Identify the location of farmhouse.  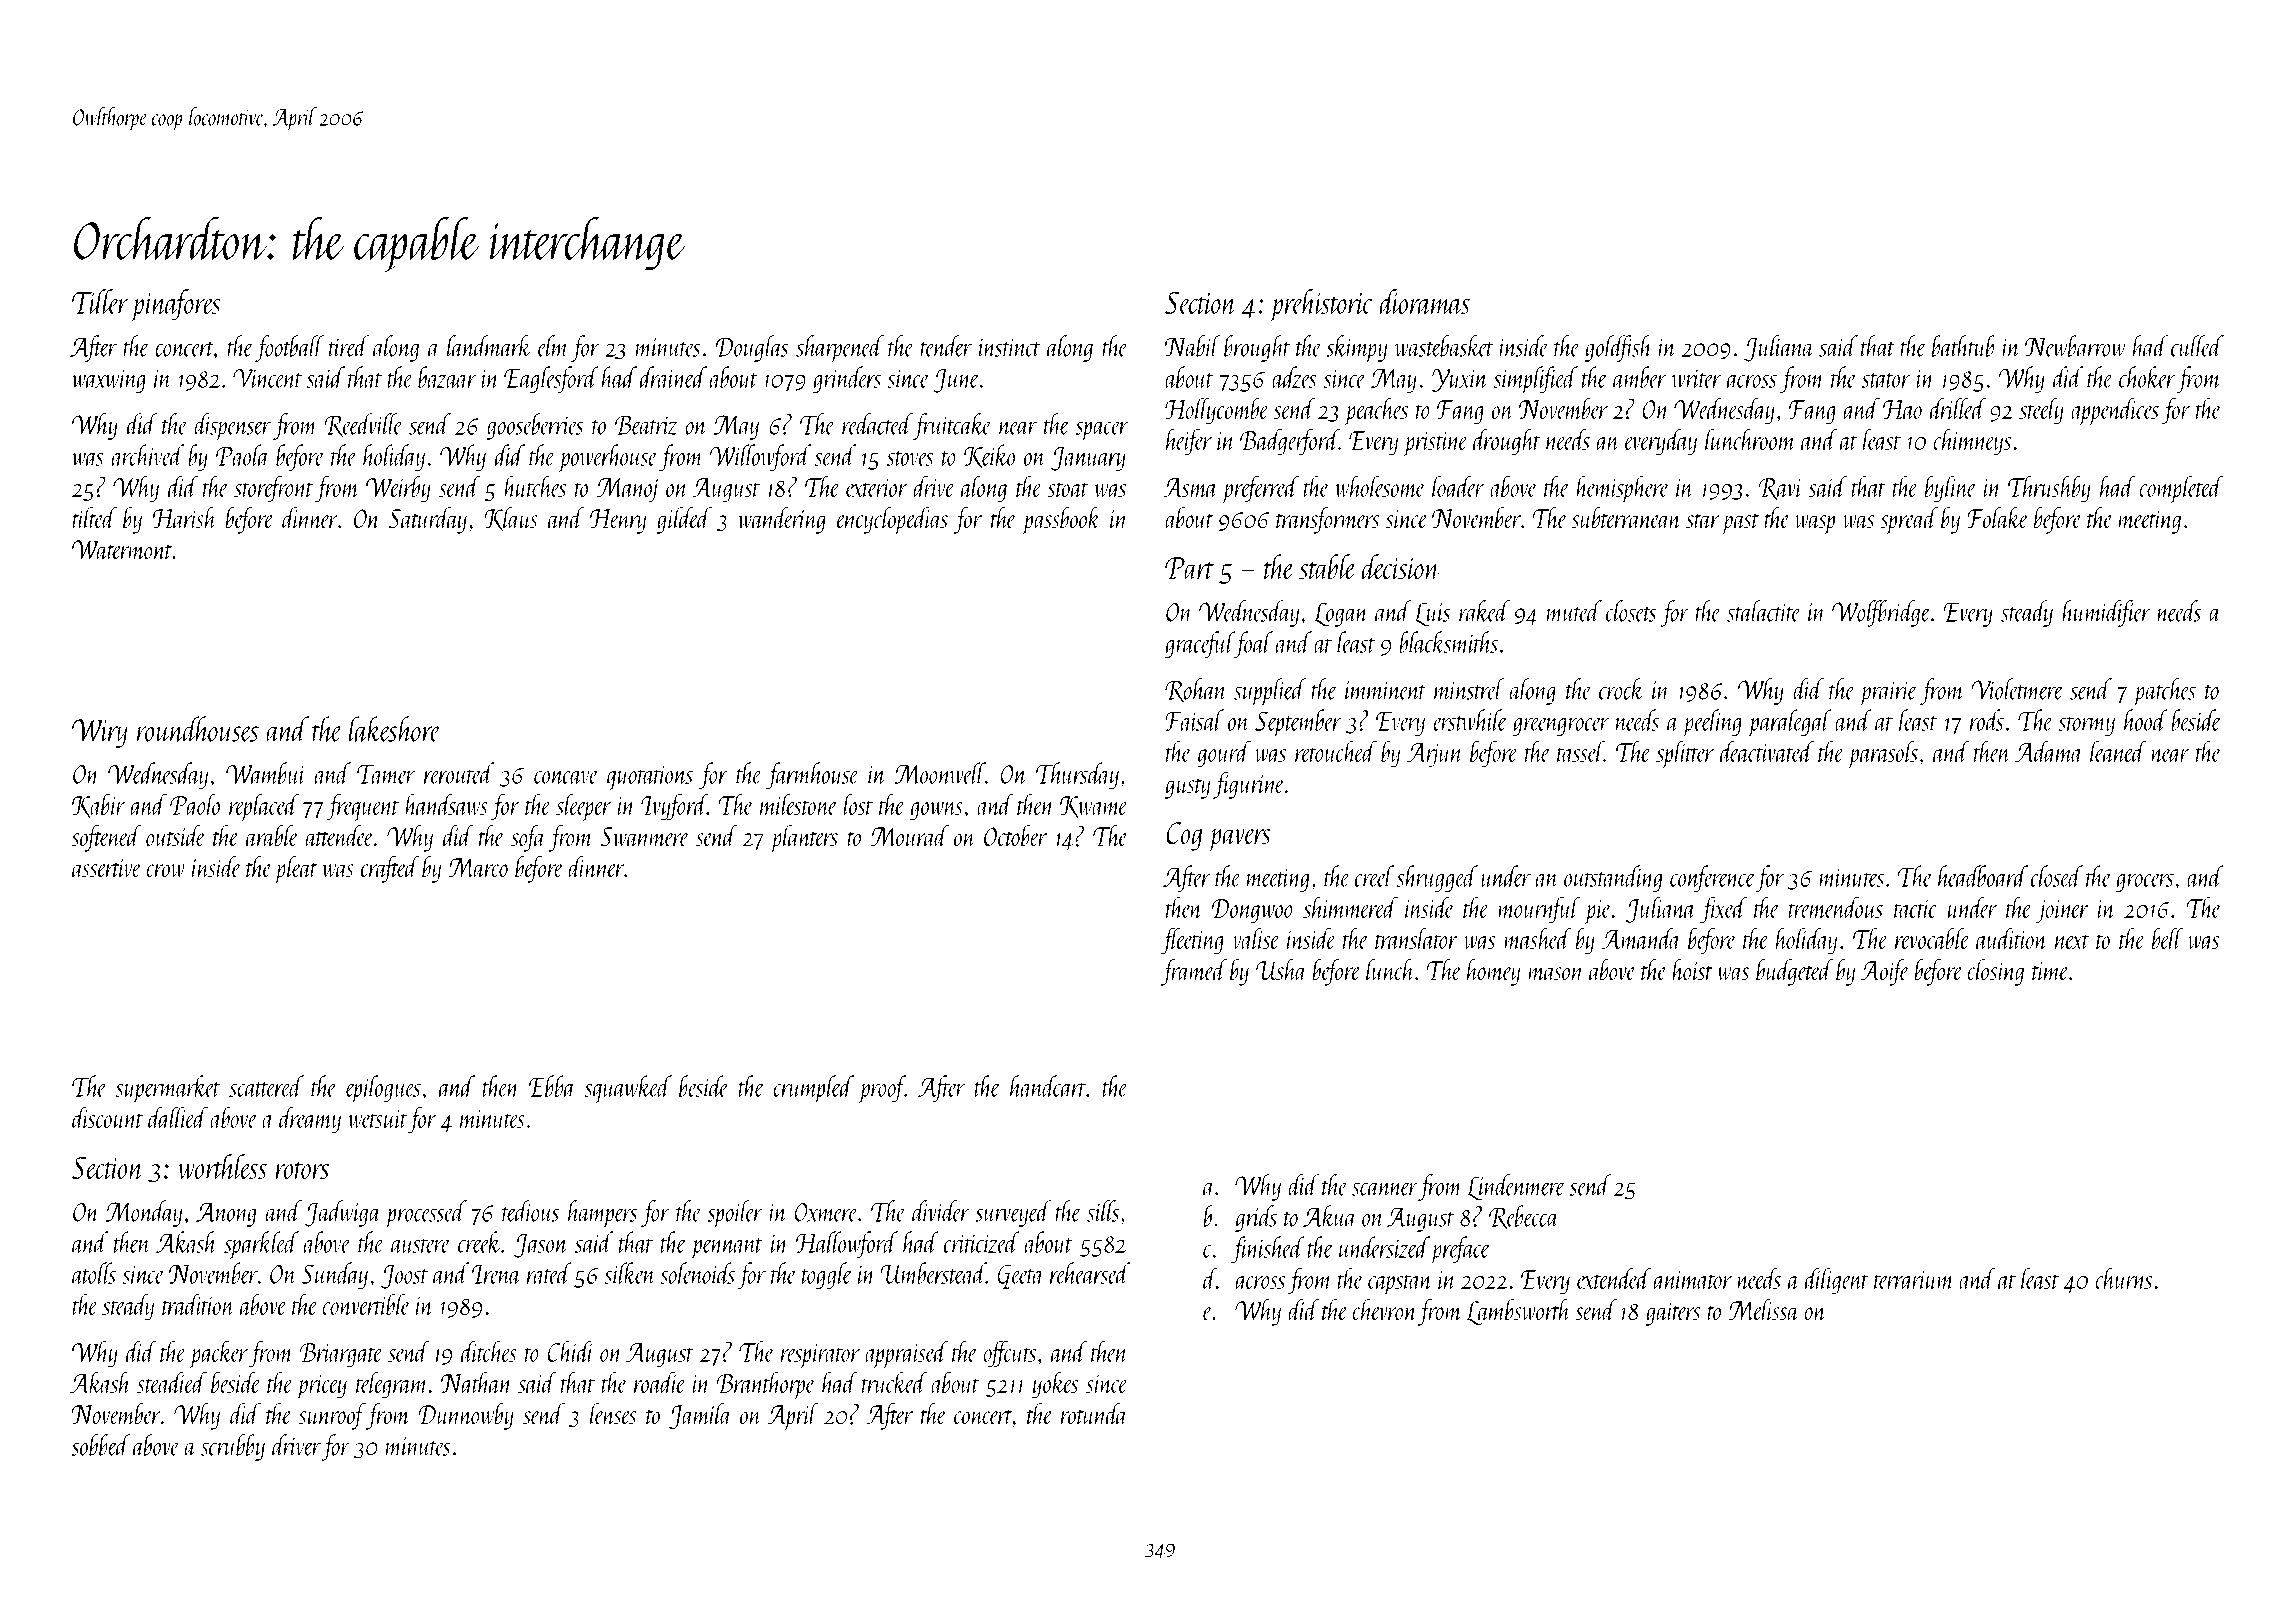
(812, 775).
